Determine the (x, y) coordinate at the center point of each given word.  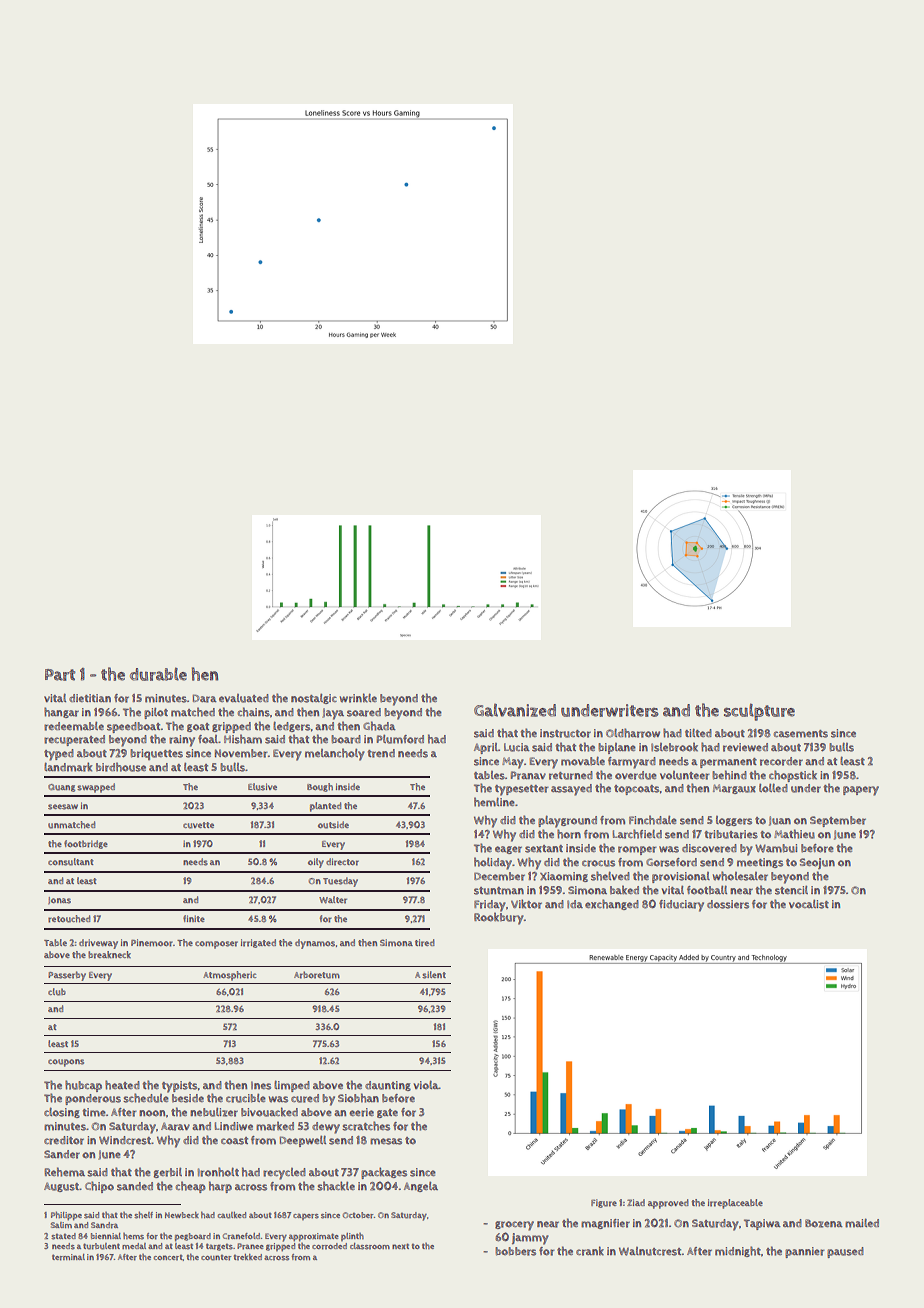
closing (62, 1112)
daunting (388, 1086)
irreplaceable (735, 1204)
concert (168, 1258)
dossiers (728, 904)
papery (861, 791)
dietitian (90, 698)
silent (434, 975)
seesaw (63, 807)
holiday (493, 863)
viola (426, 1084)
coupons (66, 1063)
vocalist (809, 904)
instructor (565, 733)
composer (216, 945)
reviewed (745, 747)
